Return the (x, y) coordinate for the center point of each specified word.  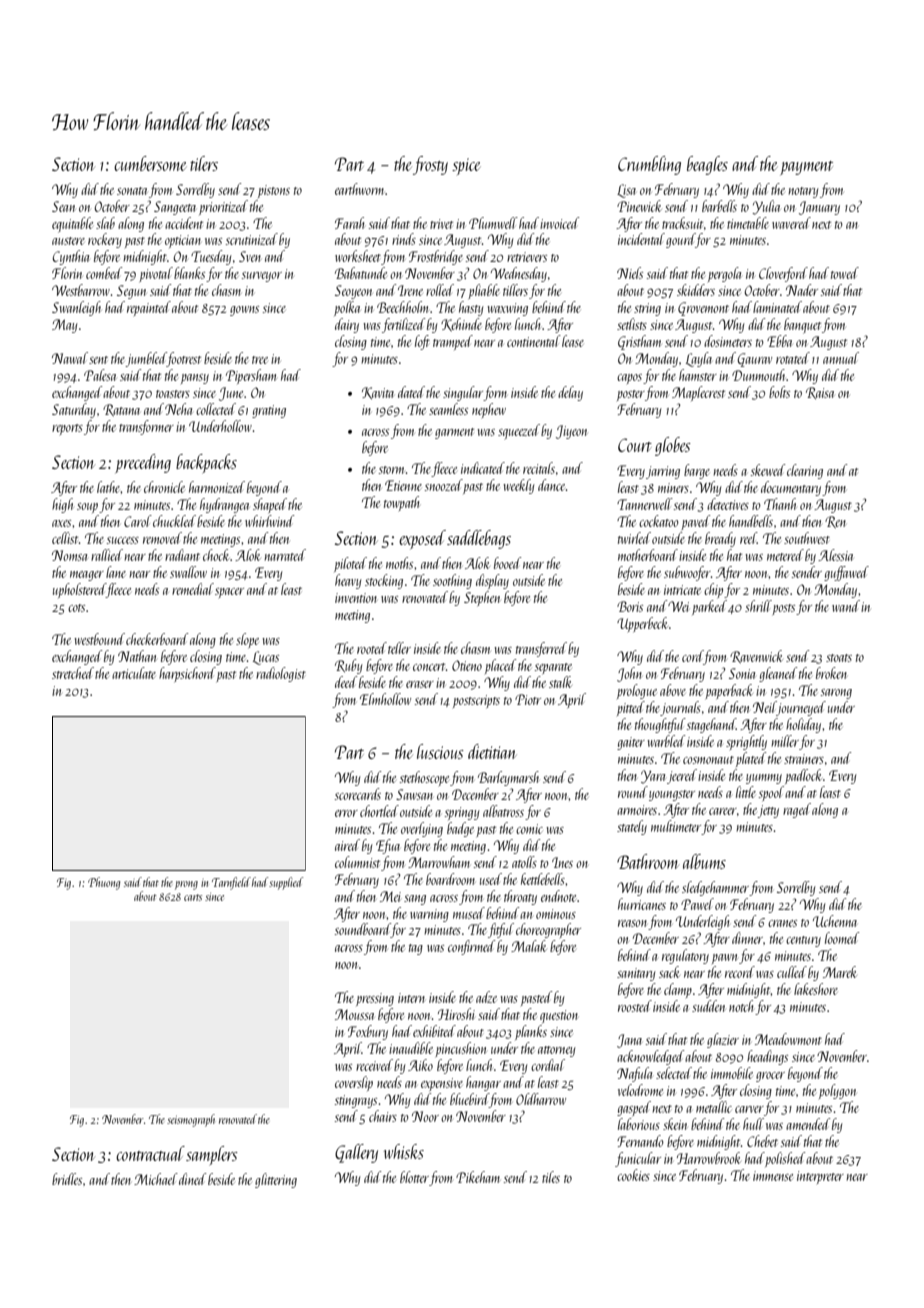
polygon (837, 1091)
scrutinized (251, 239)
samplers (212, 1155)
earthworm (360, 189)
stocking (384, 581)
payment (806, 168)
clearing (805, 471)
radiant (182, 555)
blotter (414, 1177)
